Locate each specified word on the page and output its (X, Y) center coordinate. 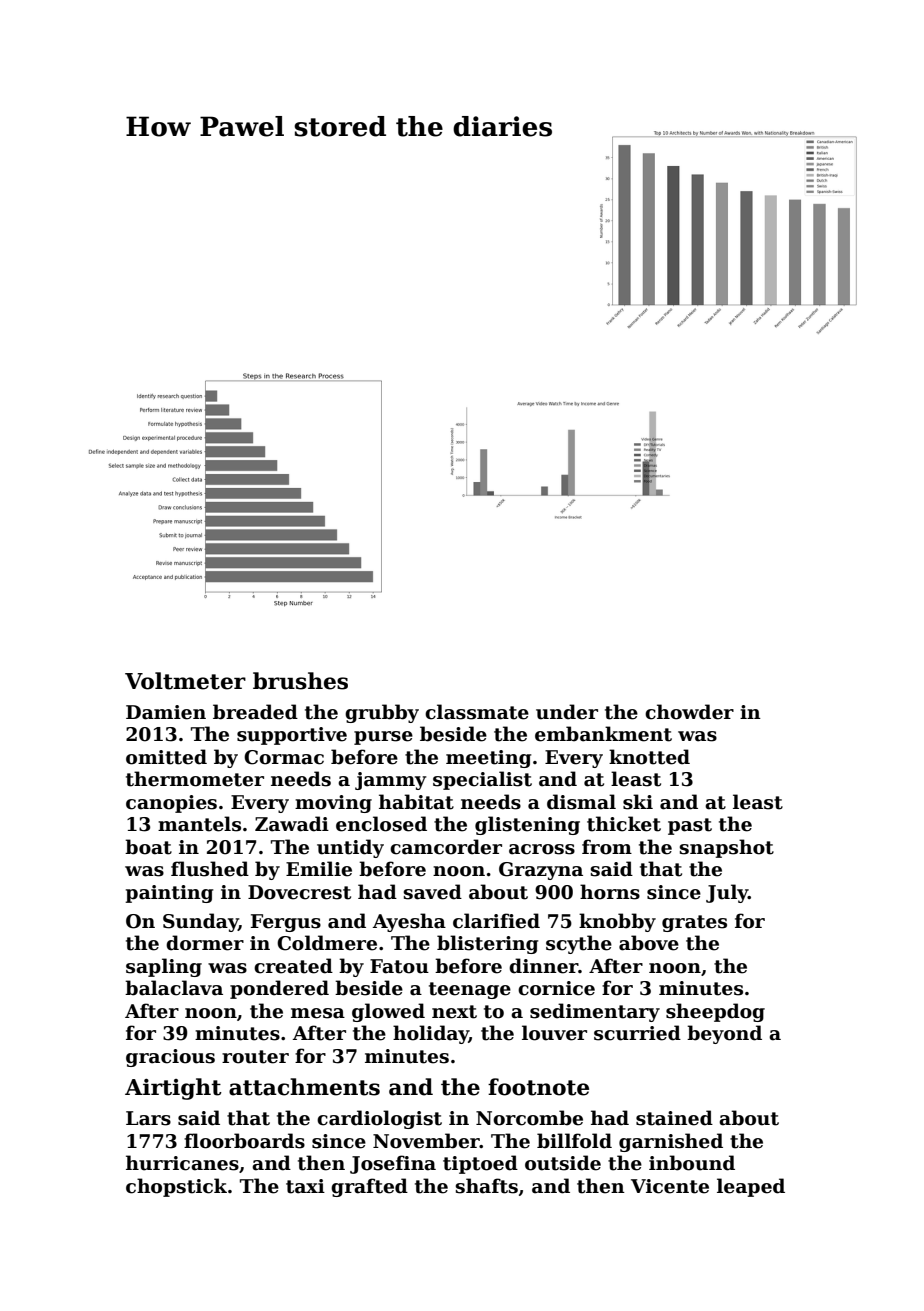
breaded (255, 712)
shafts (486, 1186)
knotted (649, 757)
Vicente (670, 1186)
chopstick (176, 1187)
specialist (482, 780)
